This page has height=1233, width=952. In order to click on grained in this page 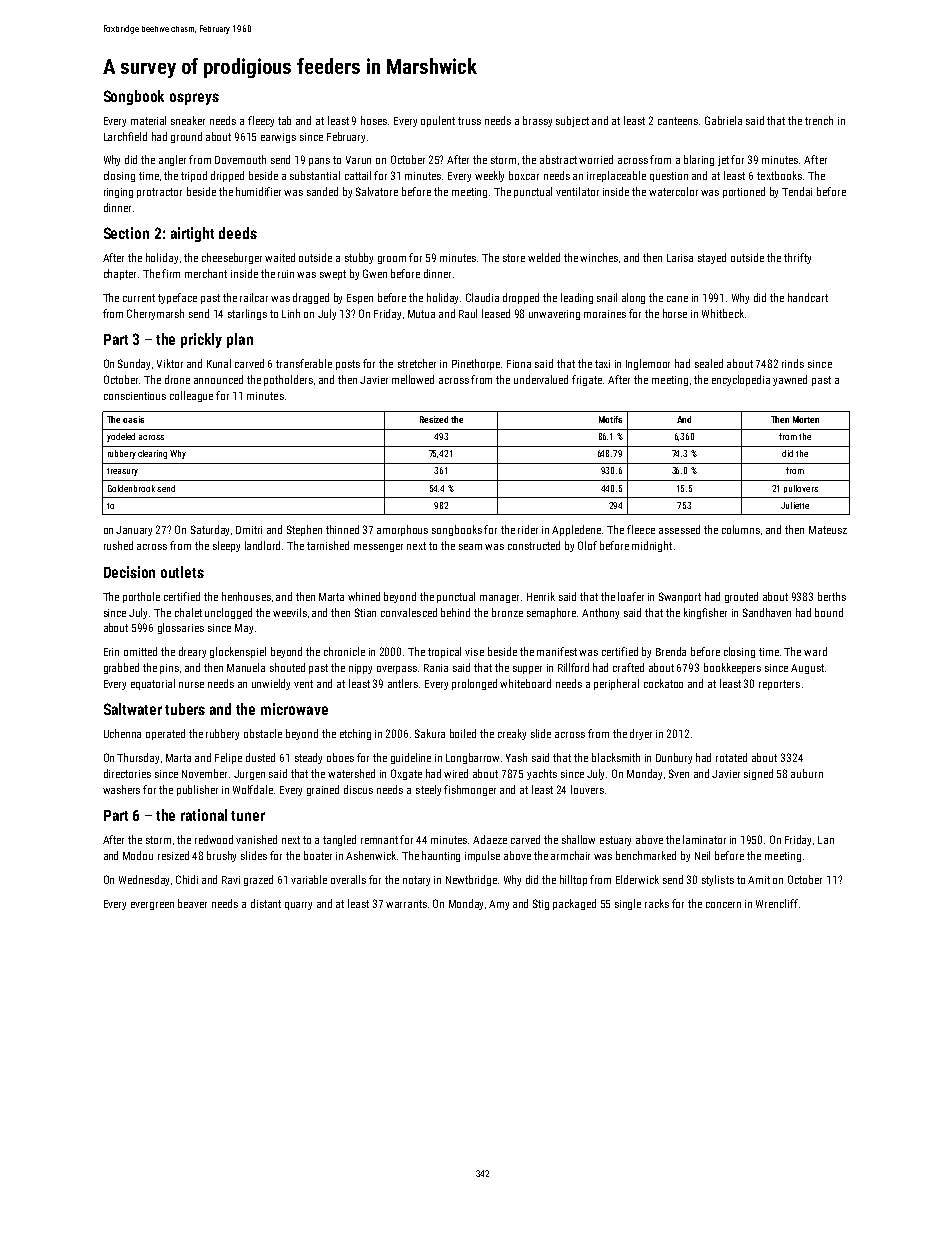, I will do `click(323, 790)`.
